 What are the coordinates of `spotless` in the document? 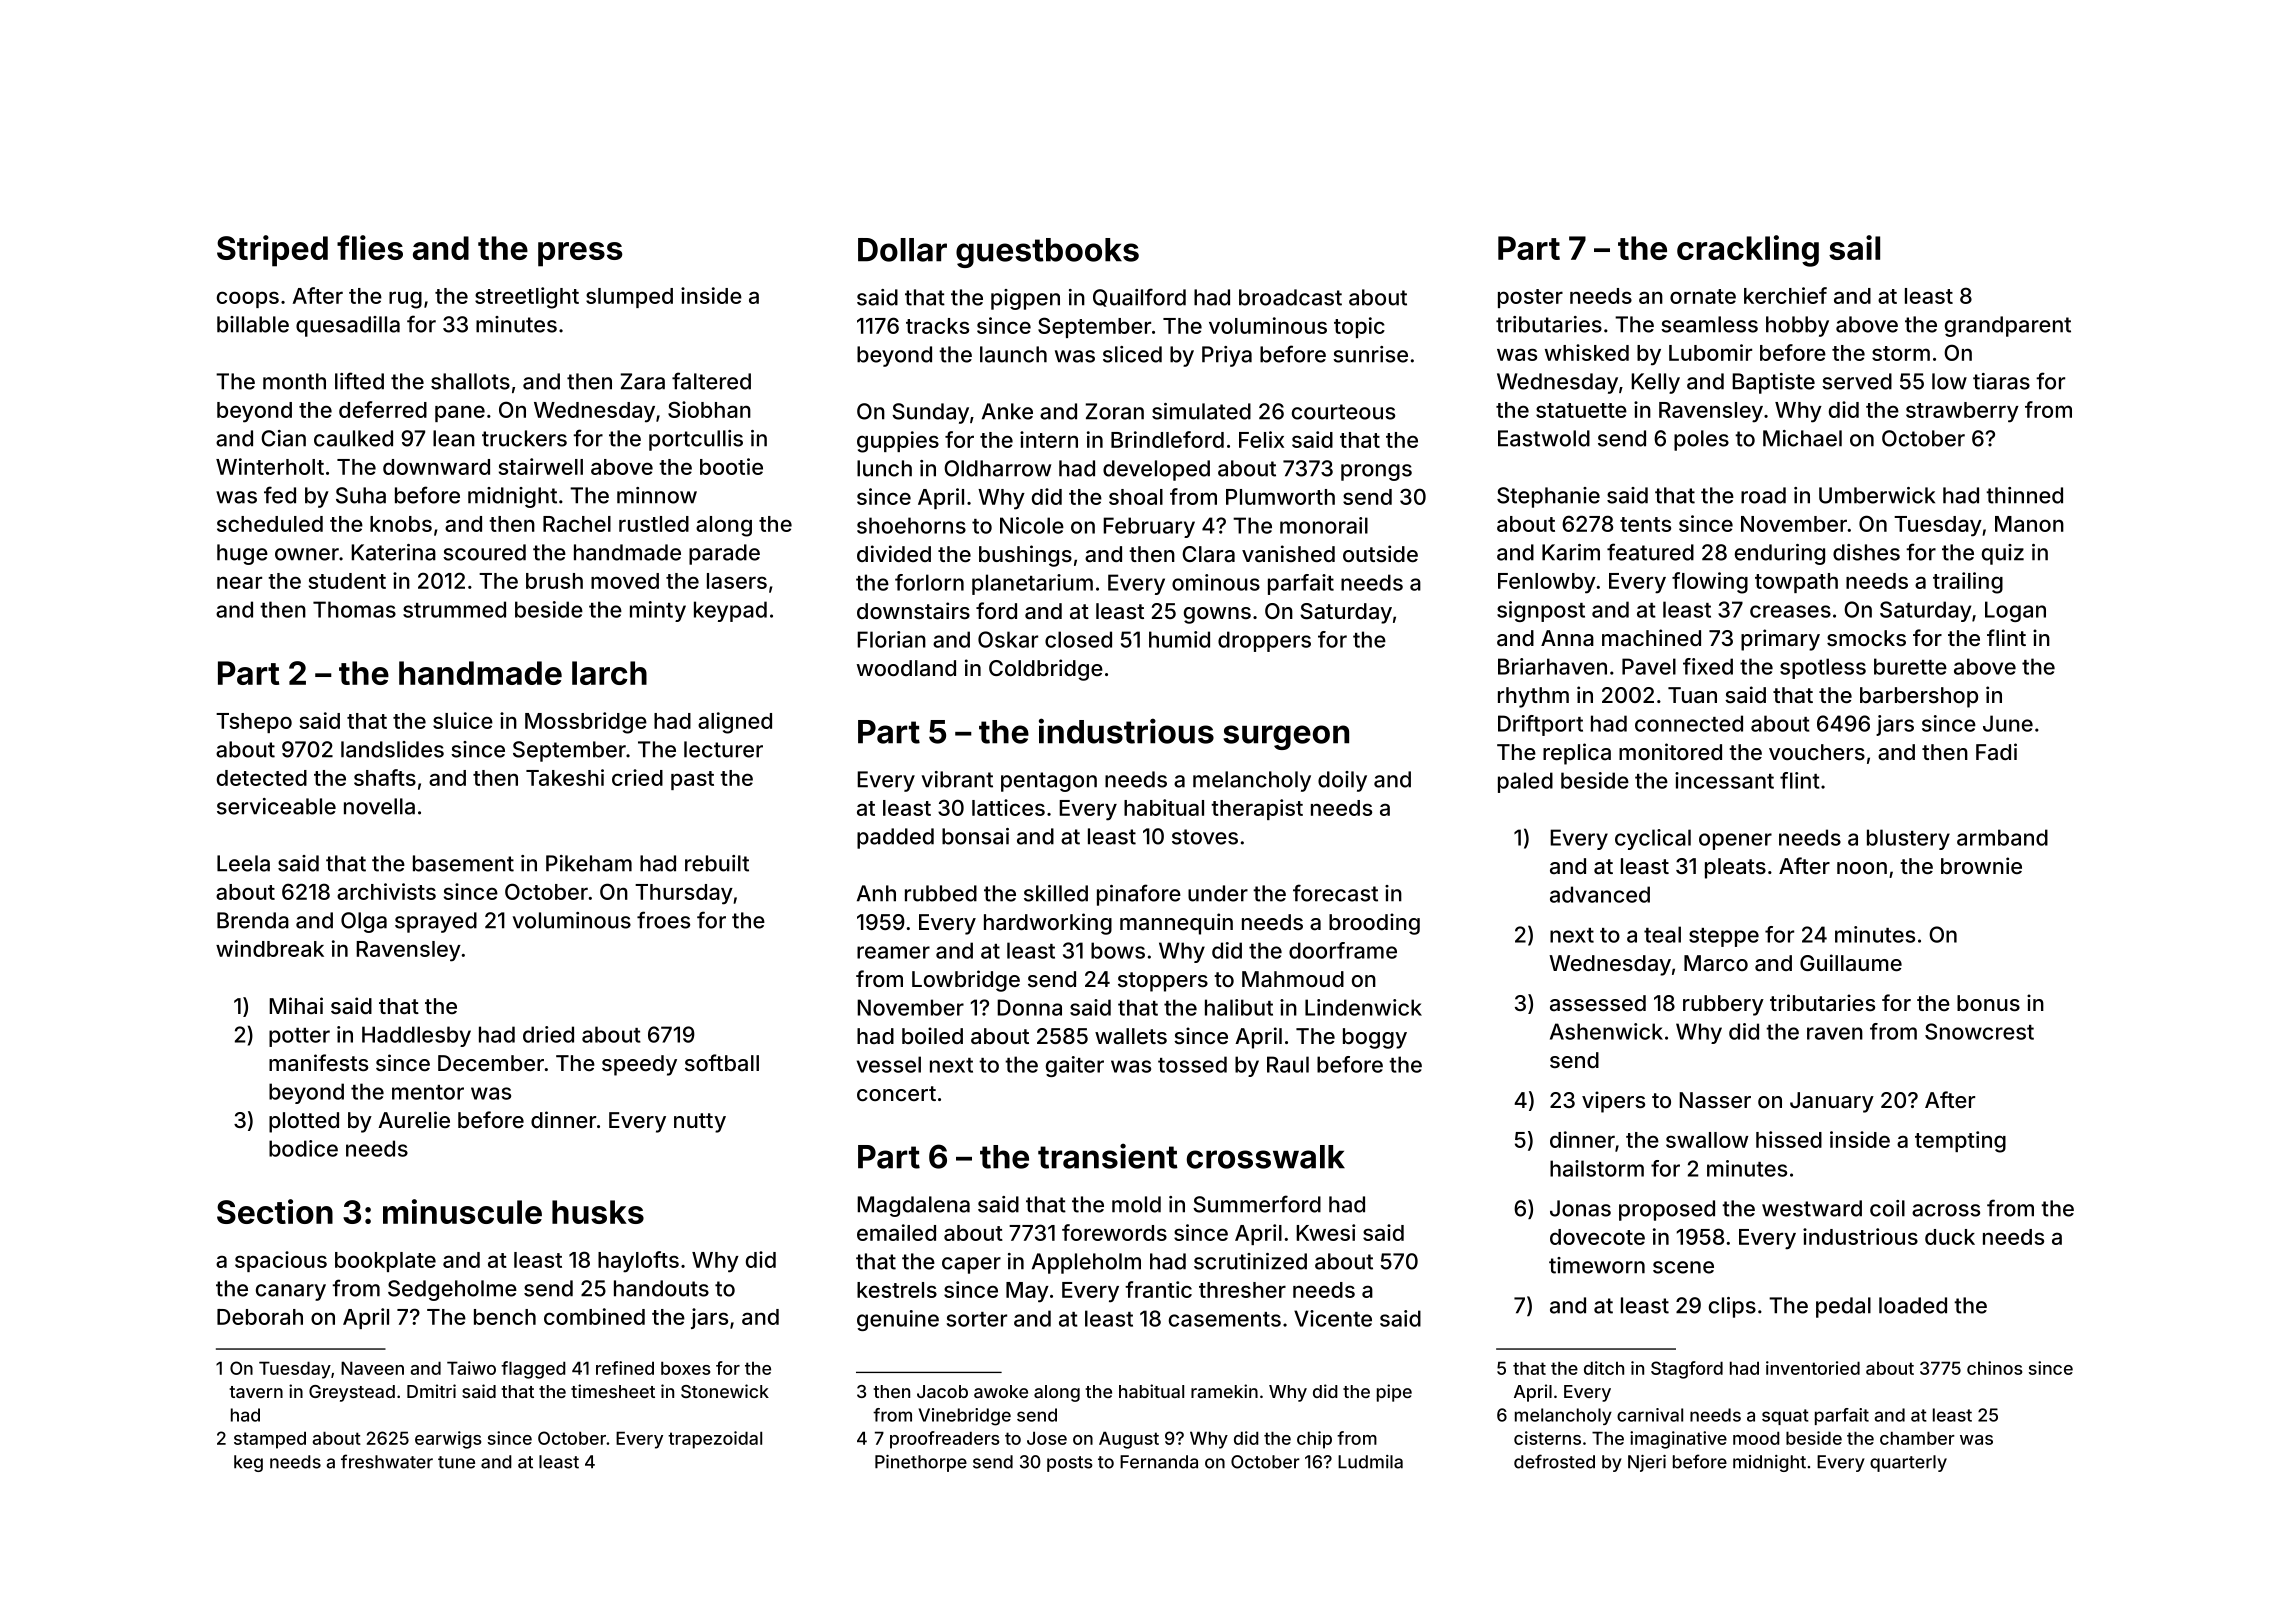 It's located at (1823, 668).
